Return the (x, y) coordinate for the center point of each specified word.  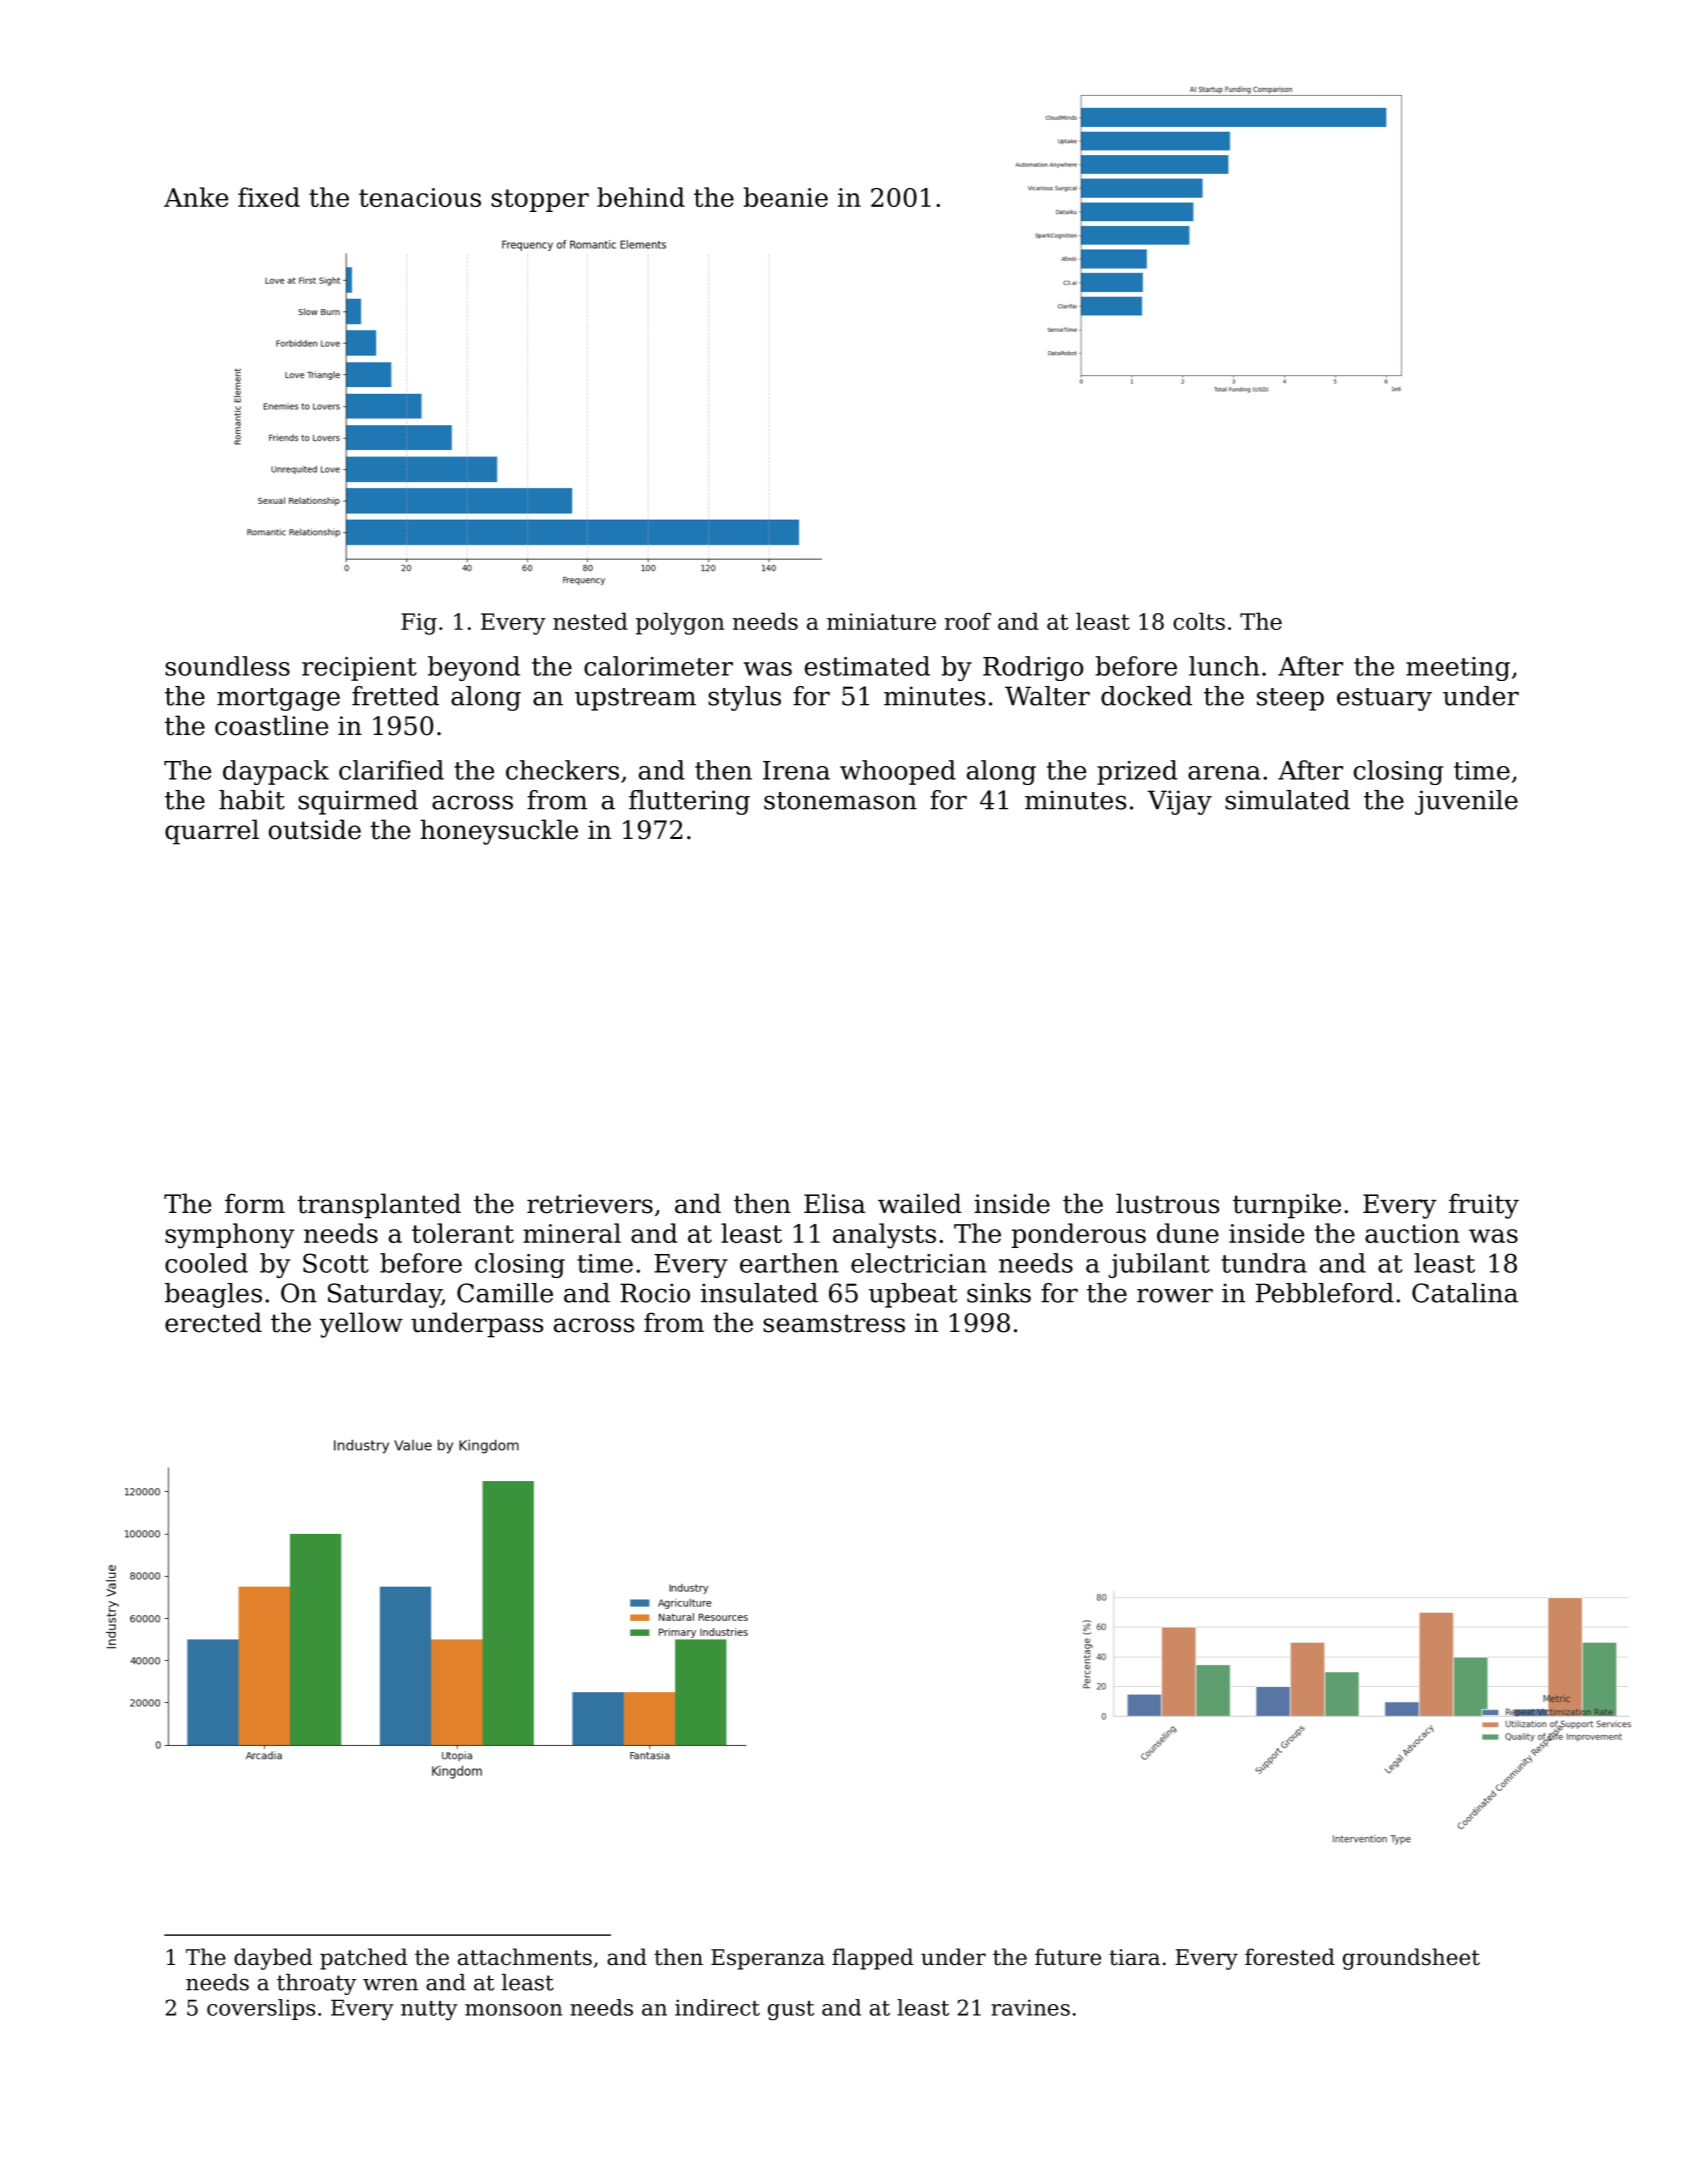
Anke (196, 197)
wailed (920, 1203)
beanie (786, 197)
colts (1199, 621)
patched (363, 1959)
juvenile (1466, 802)
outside (315, 829)
